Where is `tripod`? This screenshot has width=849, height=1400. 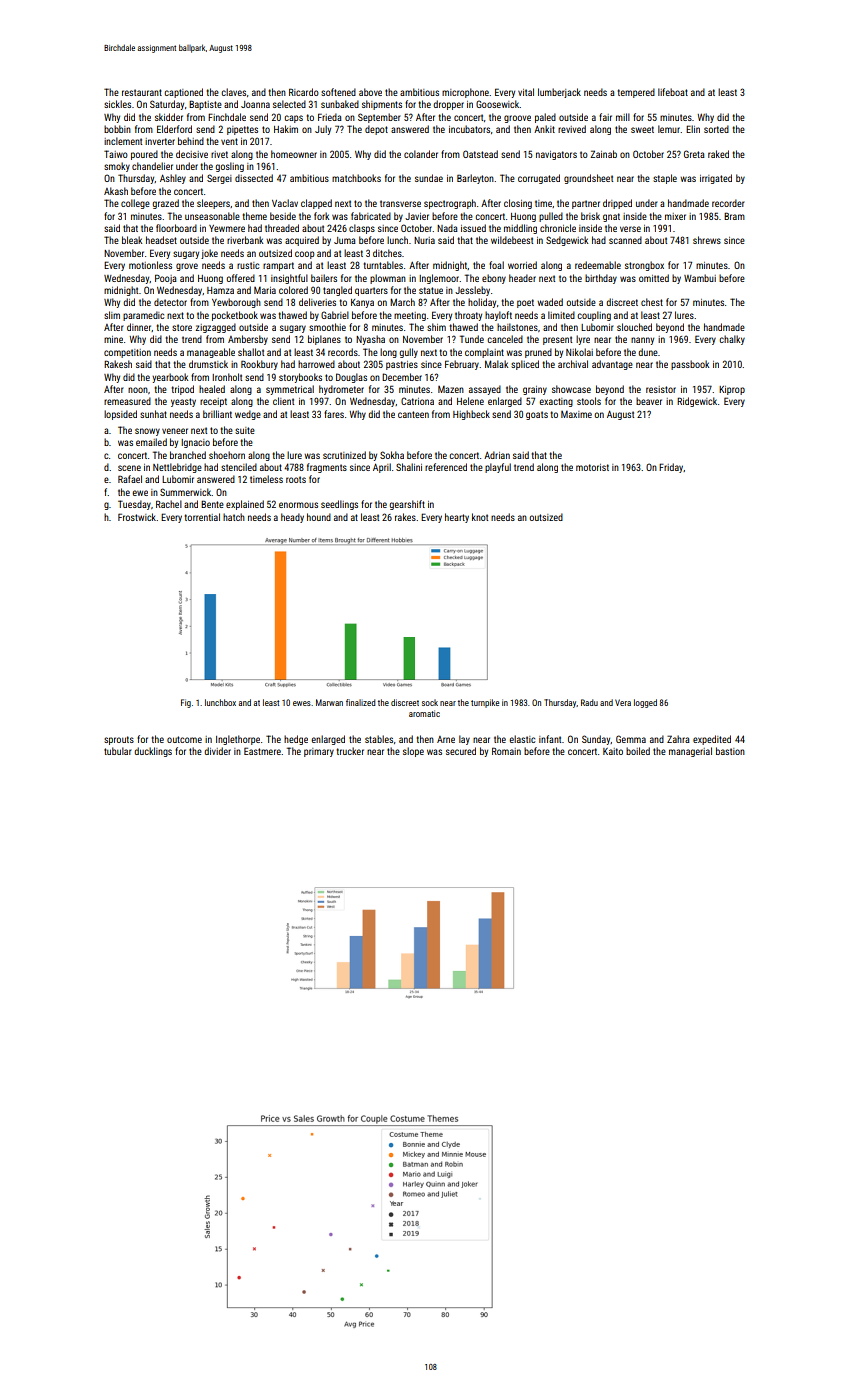
tripod is located at coordinates (182, 390).
